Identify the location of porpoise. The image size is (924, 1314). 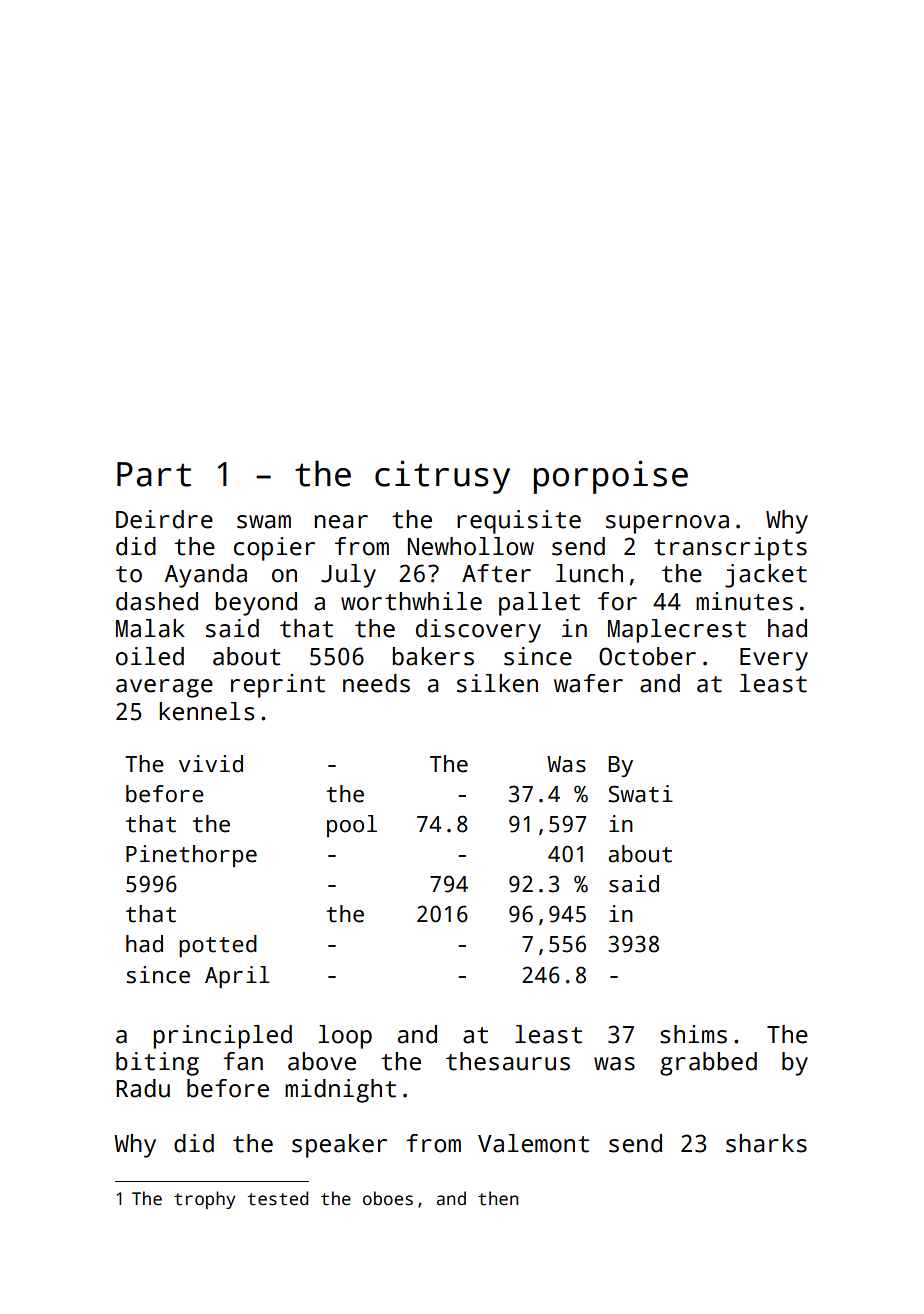
(611, 477).
